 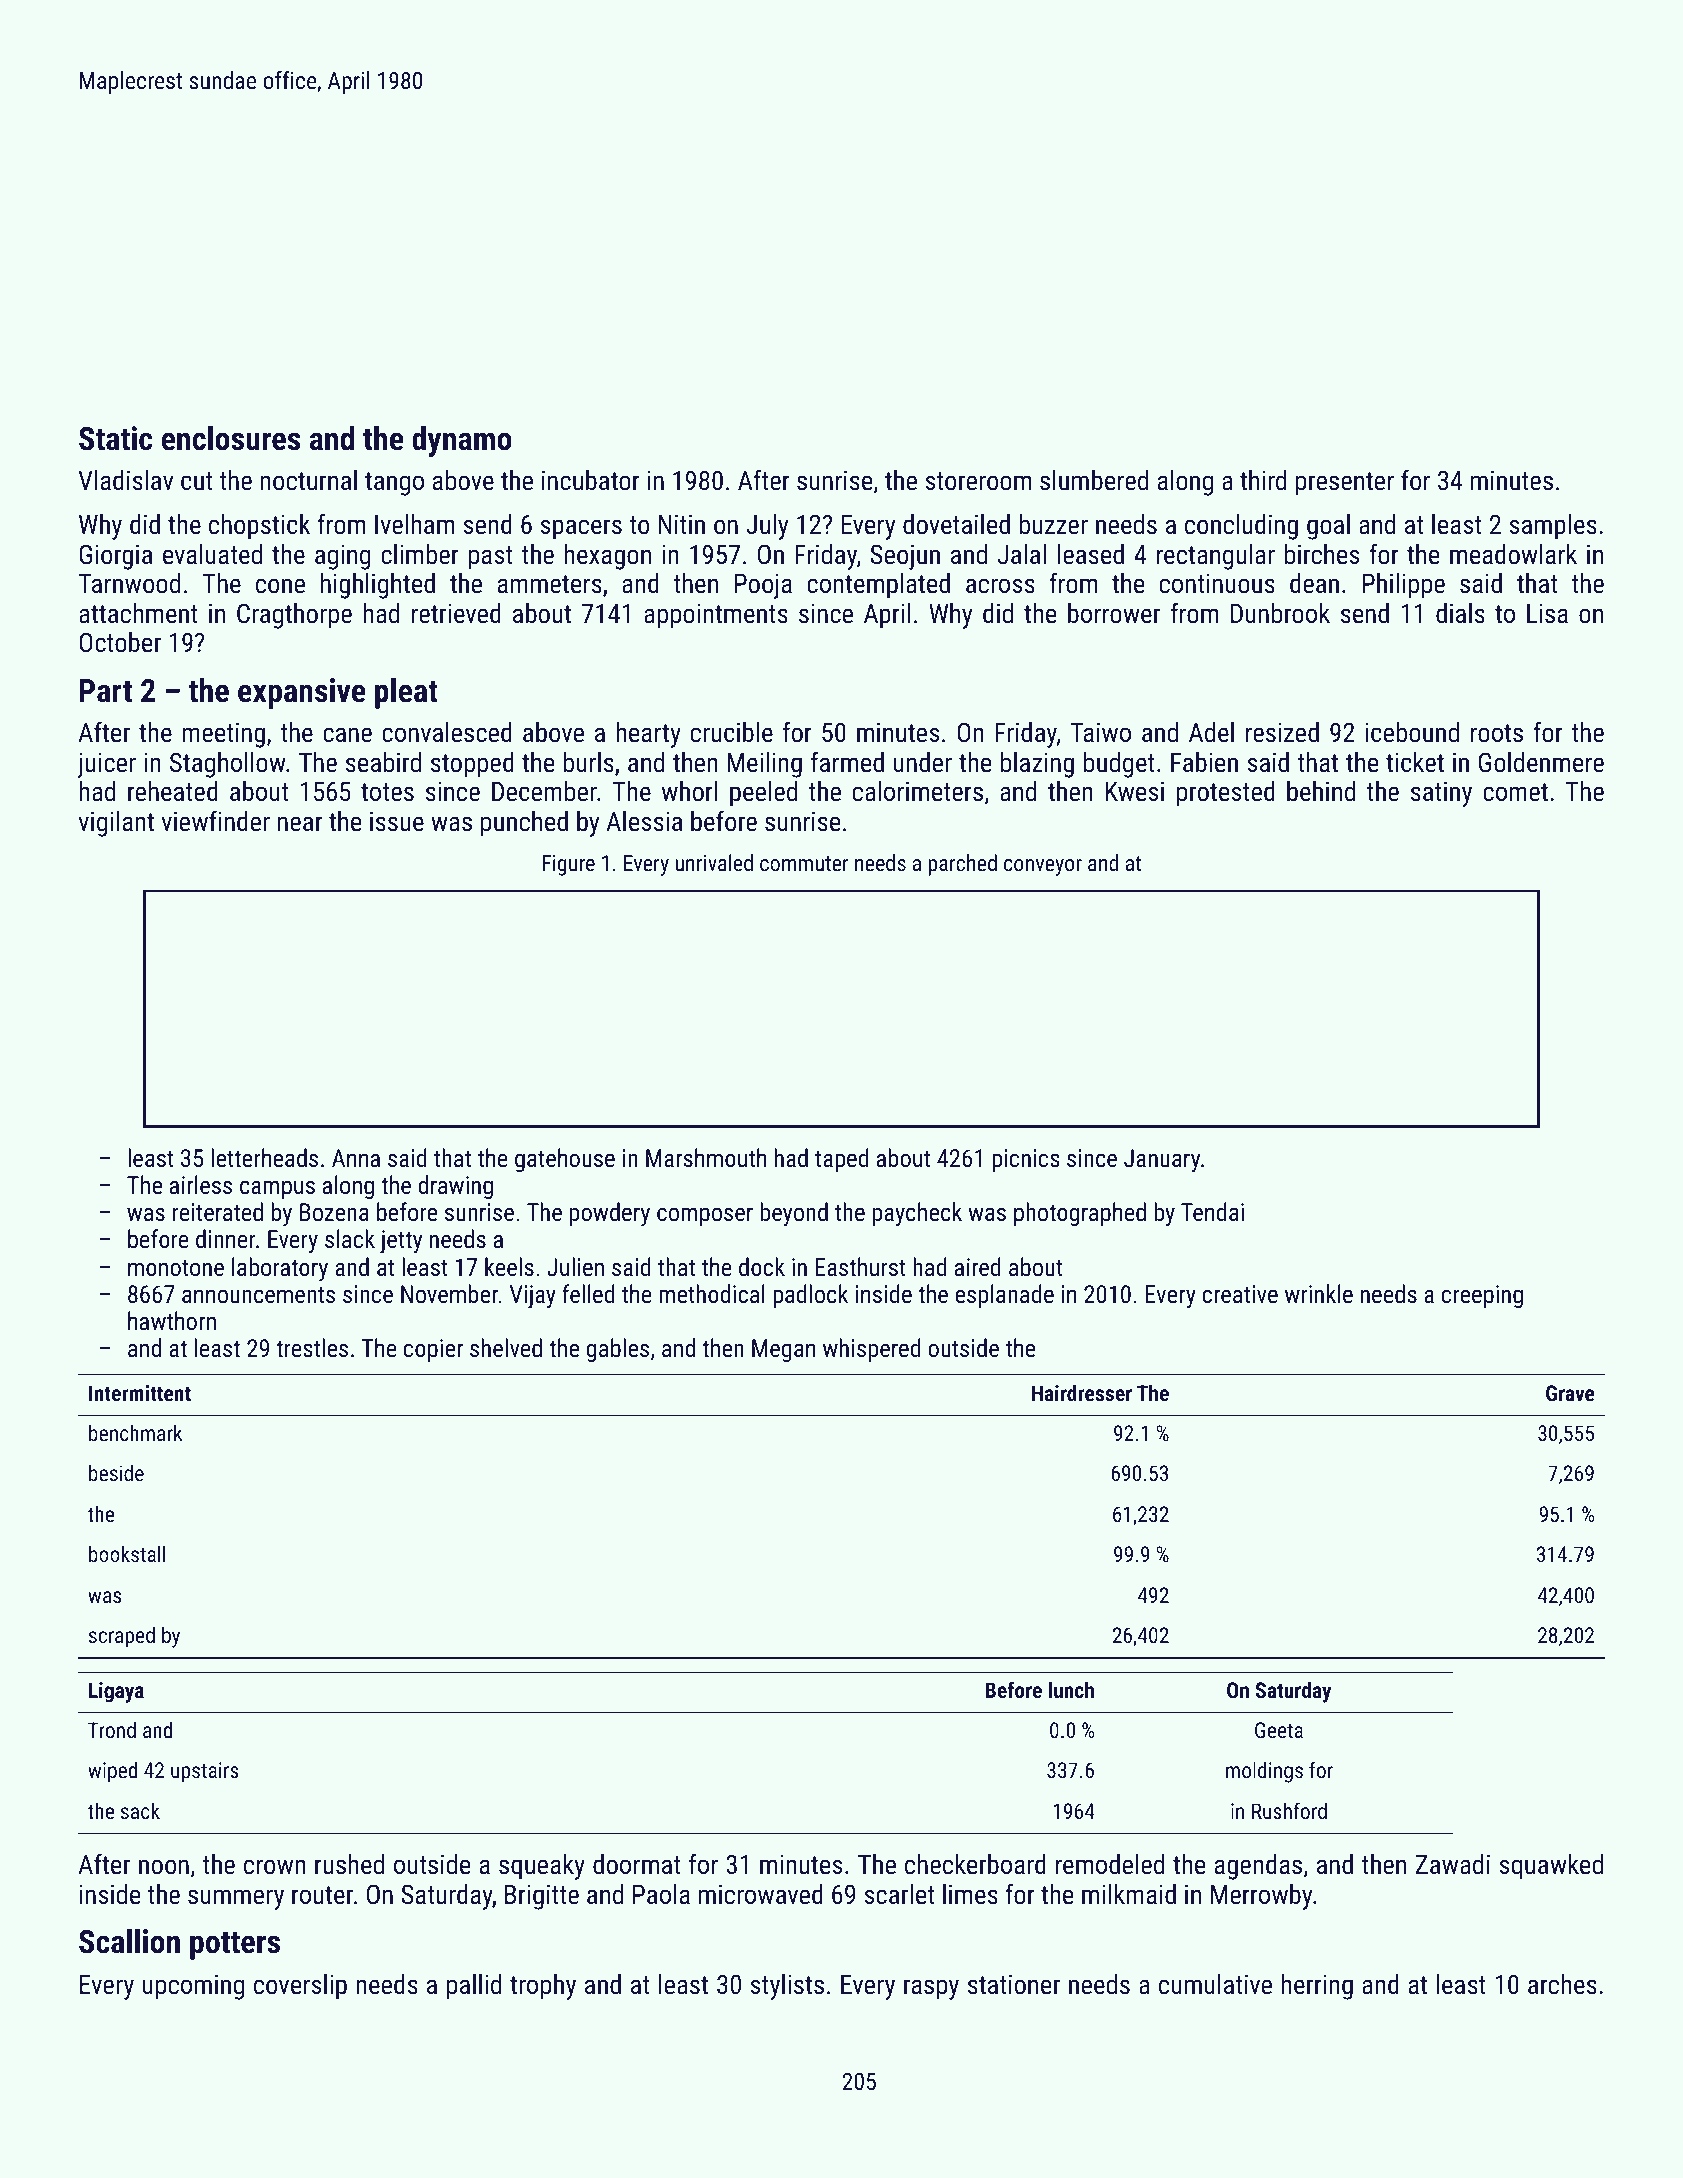 What do you see at coordinates (970, 1894) in the screenshot?
I see `limes` at bounding box center [970, 1894].
